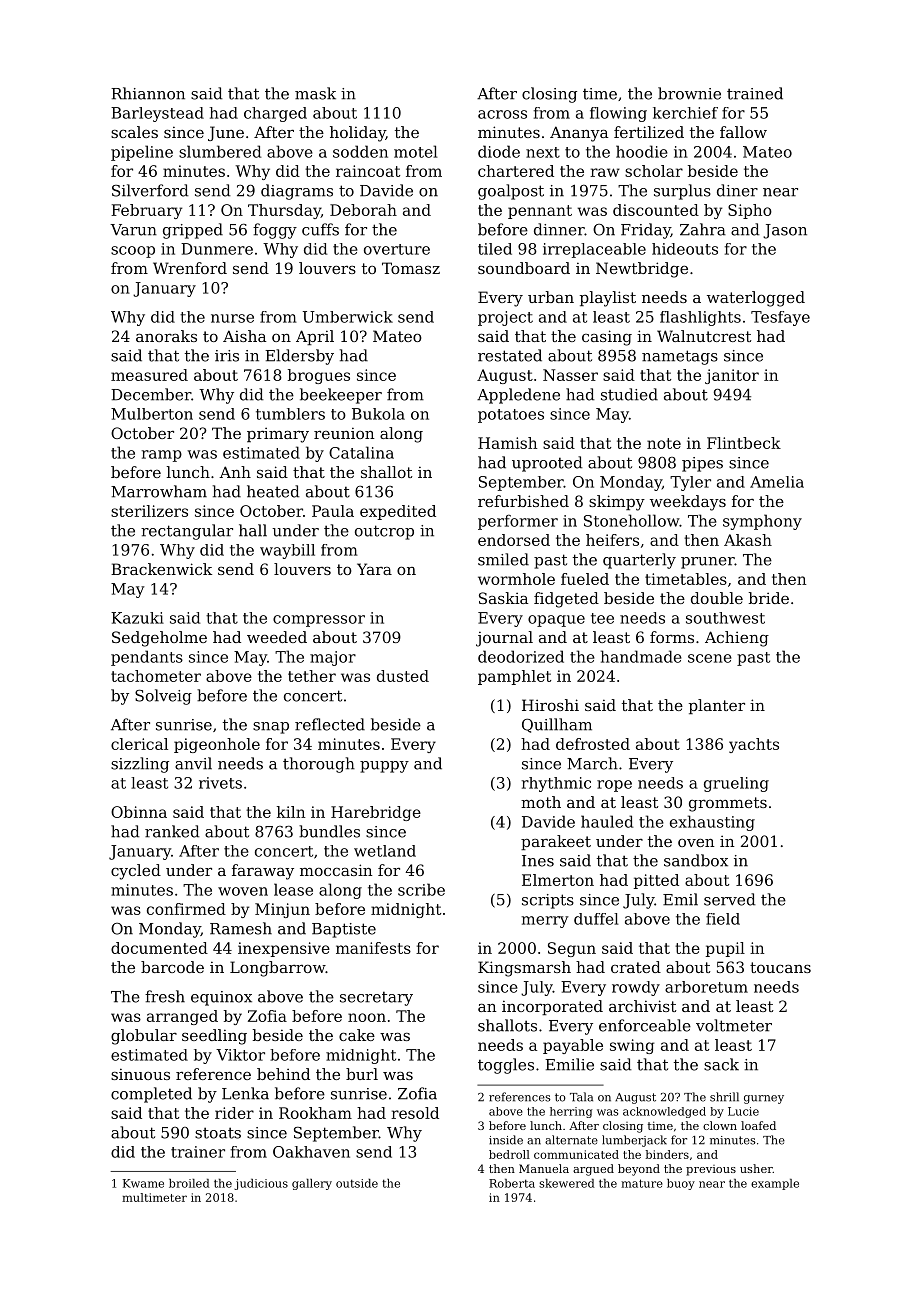  What do you see at coordinates (315, 93) in the page?
I see `mask` at bounding box center [315, 93].
